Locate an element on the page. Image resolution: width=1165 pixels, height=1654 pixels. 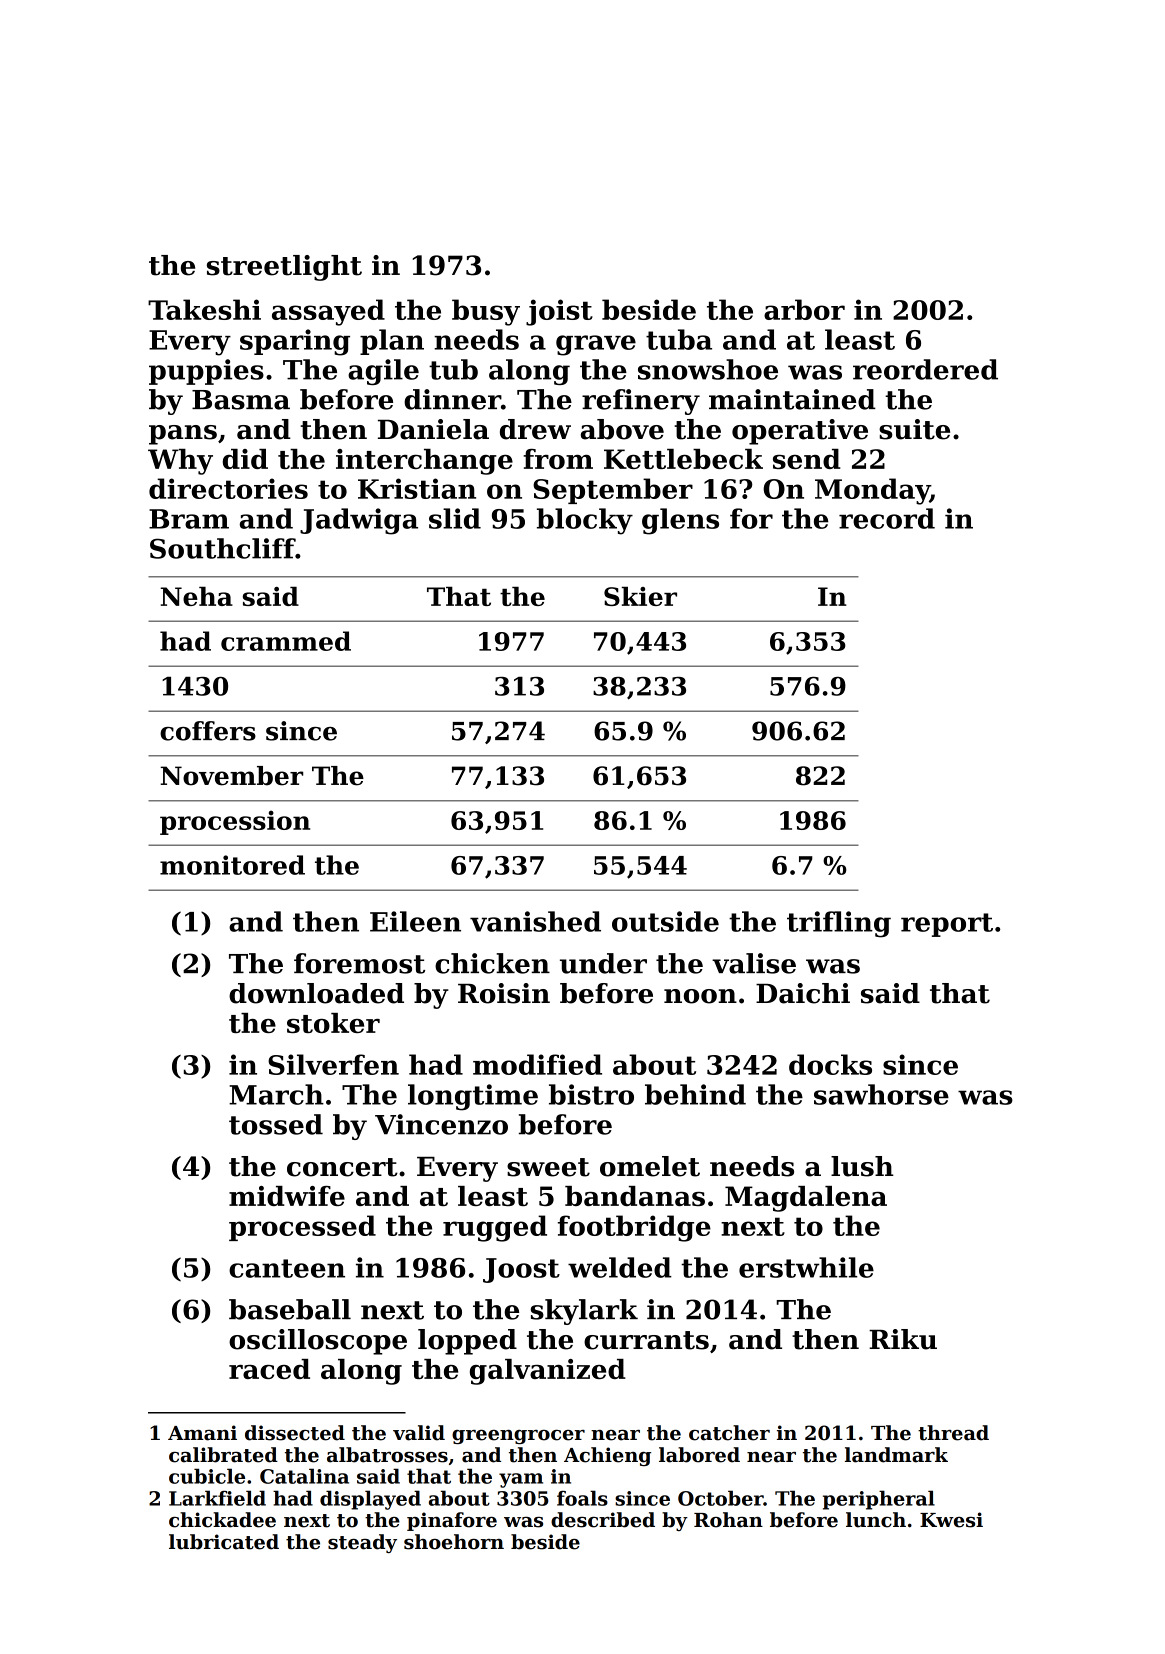
monitored is located at coordinates (232, 865).
